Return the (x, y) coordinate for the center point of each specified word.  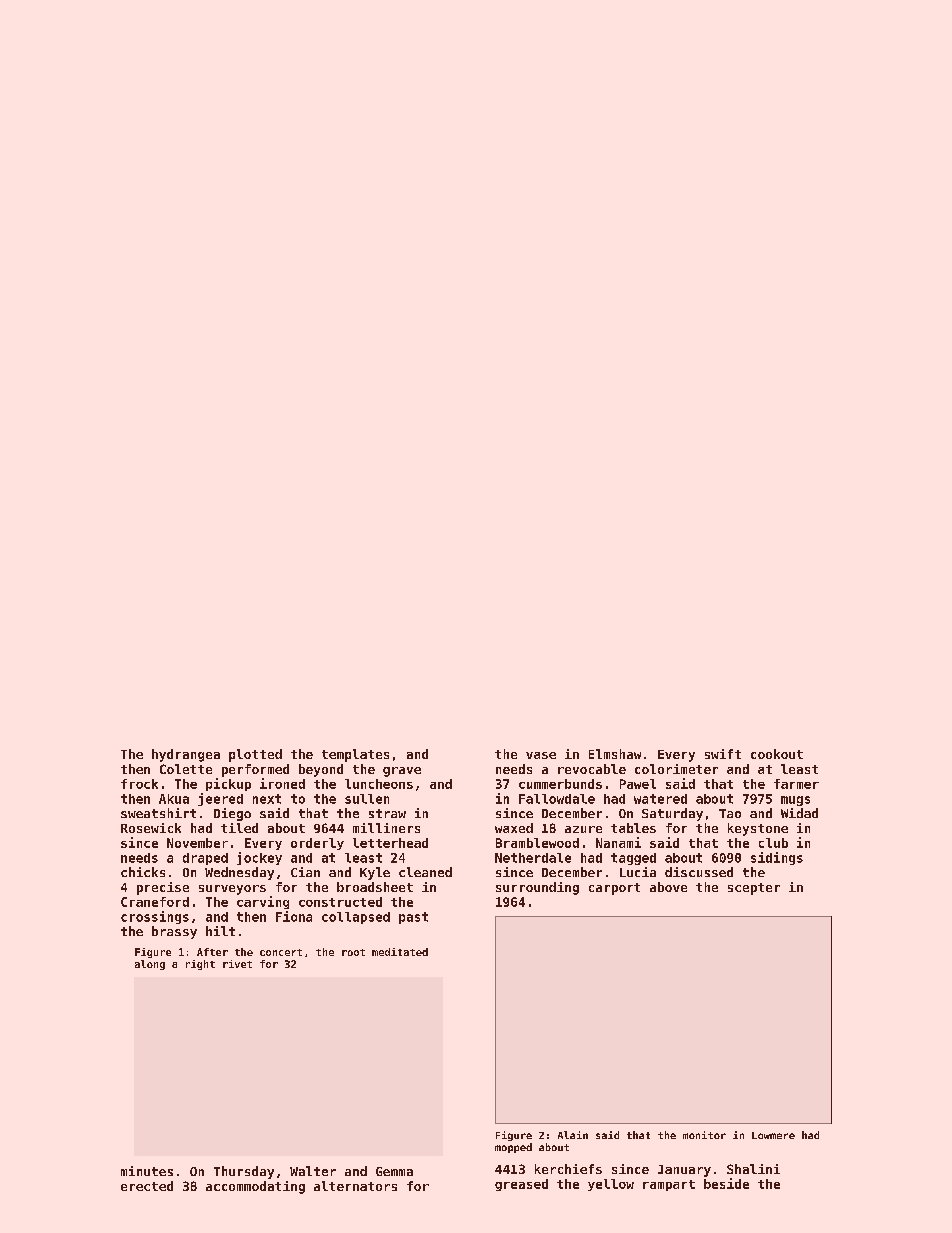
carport (614, 889)
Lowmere (773, 1135)
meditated (400, 952)
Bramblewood (537, 843)
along (150, 965)
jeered (220, 799)
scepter (754, 889)
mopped (513, 1148)
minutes (147, 1171)
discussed (699, 872)
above (668, 887)
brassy (174, 932)
